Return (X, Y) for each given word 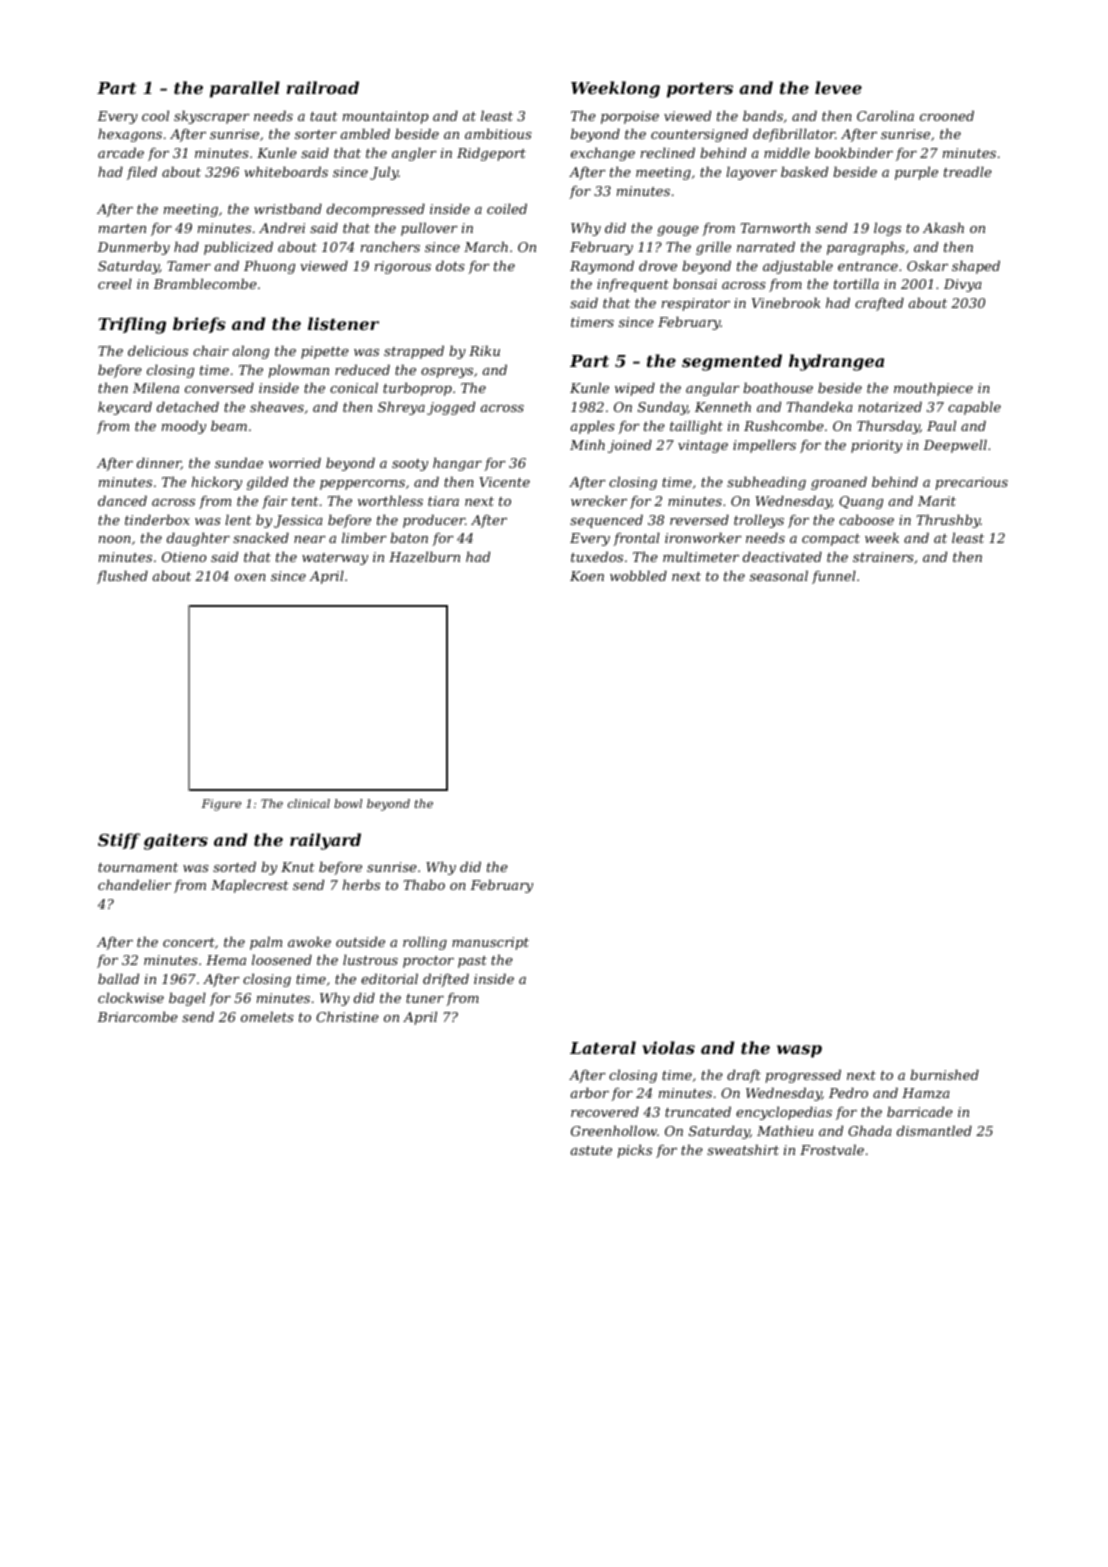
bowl (348, 803)
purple (916, 173)
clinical (309, 803)
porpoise (630, 117)
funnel (834, 577)
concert (189, 942)
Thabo (424, 884)
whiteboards (286, 171)
